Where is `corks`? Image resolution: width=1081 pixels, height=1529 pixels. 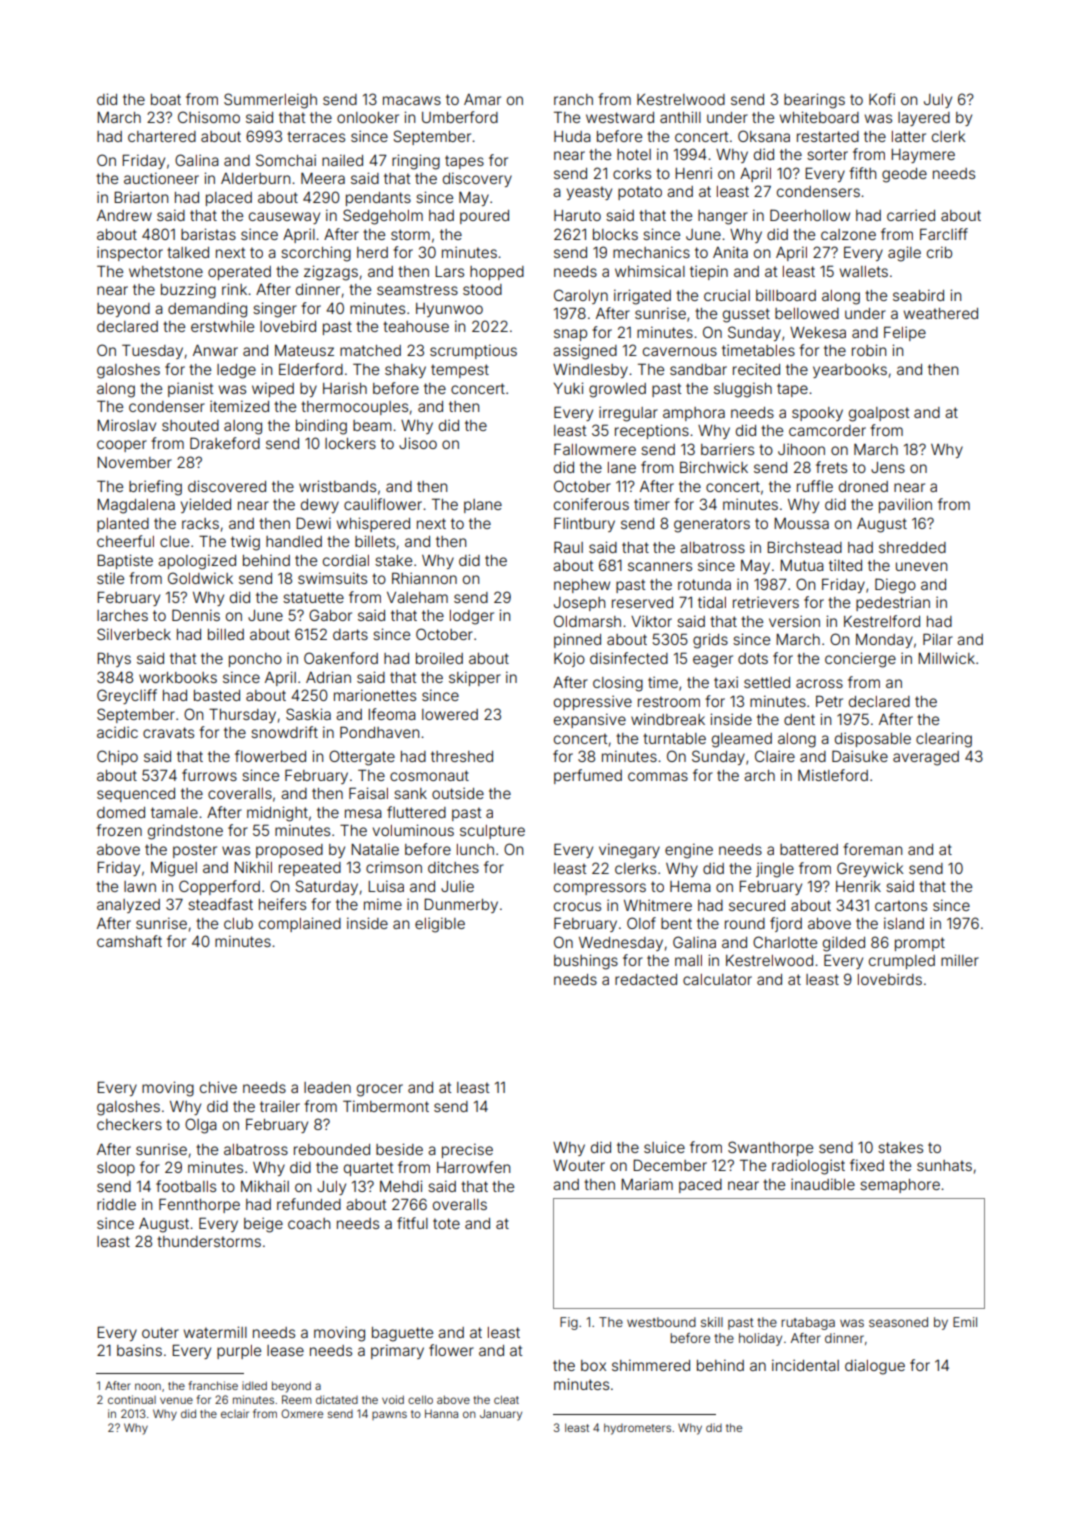
corks is located at coordinates (632, 173).
